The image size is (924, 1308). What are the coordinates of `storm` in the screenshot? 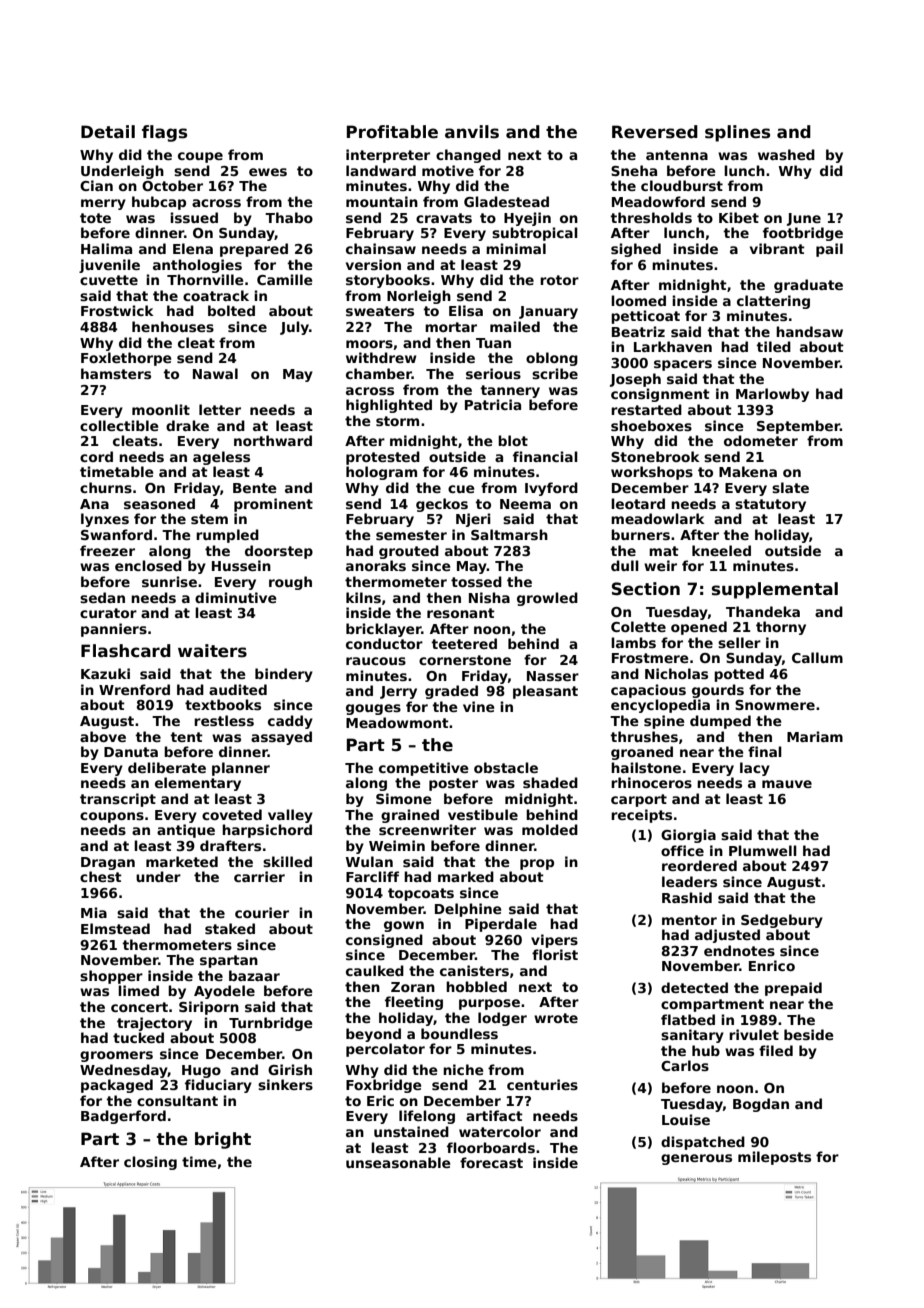 It's located at (397, 421).
